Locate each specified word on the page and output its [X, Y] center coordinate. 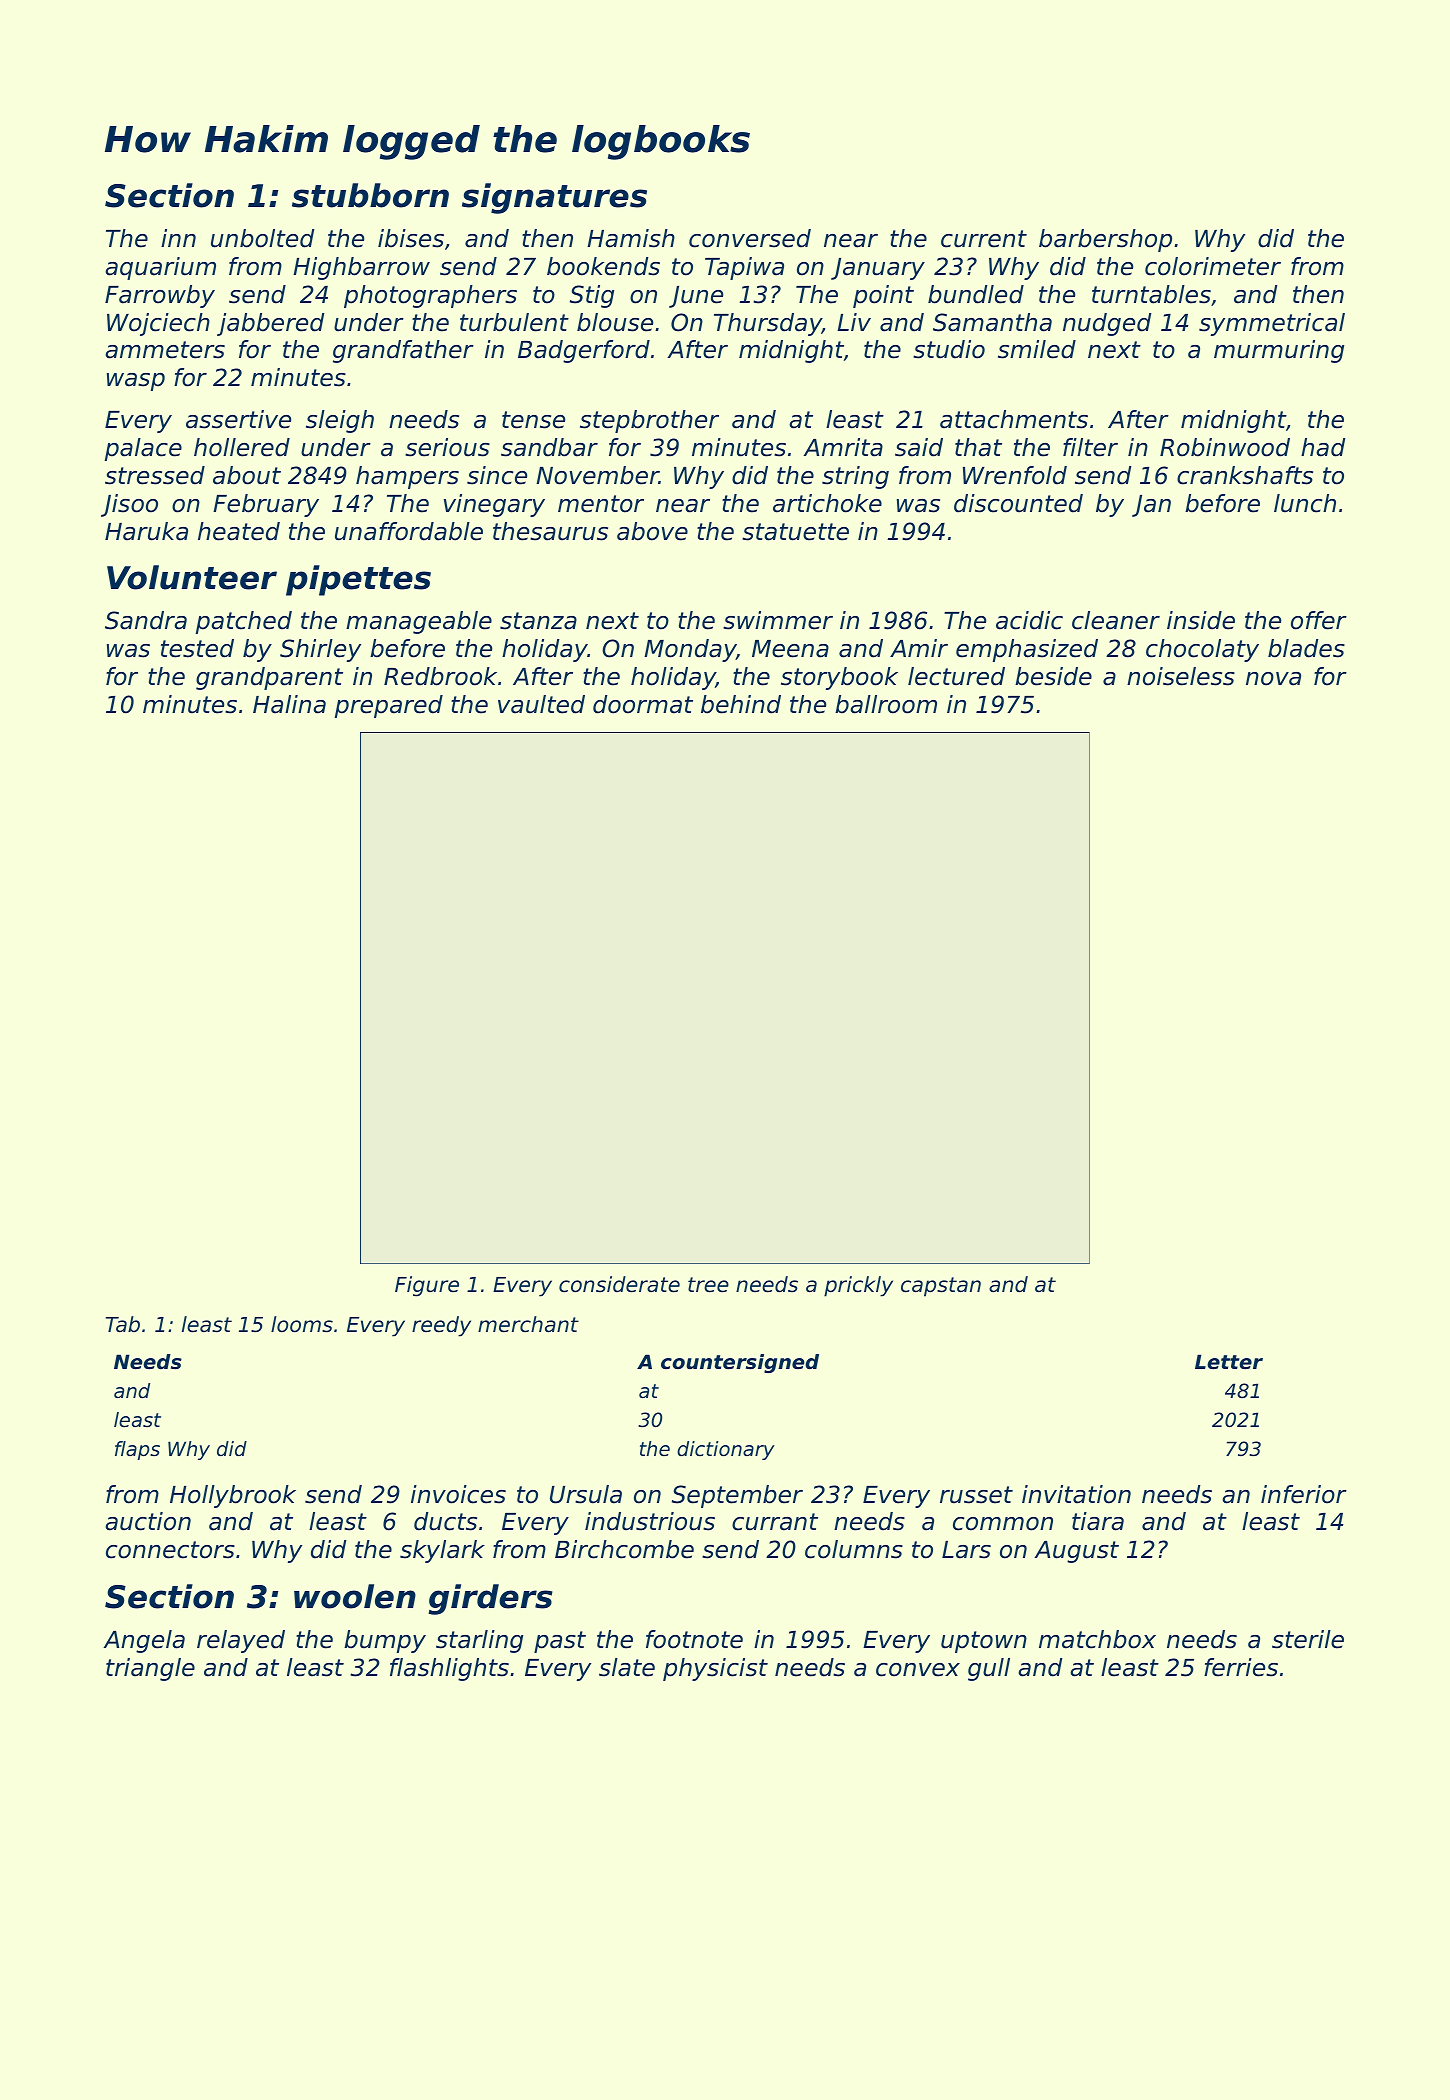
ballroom [886, 704]
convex [918, 1670]
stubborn [370, 195]
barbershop [1105, 240]
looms [302, 1324]
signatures [554, 198]
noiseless [1181, 676]
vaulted [541, 704]
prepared [389, 706]
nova [1273, 679]
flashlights [449, 1669]
